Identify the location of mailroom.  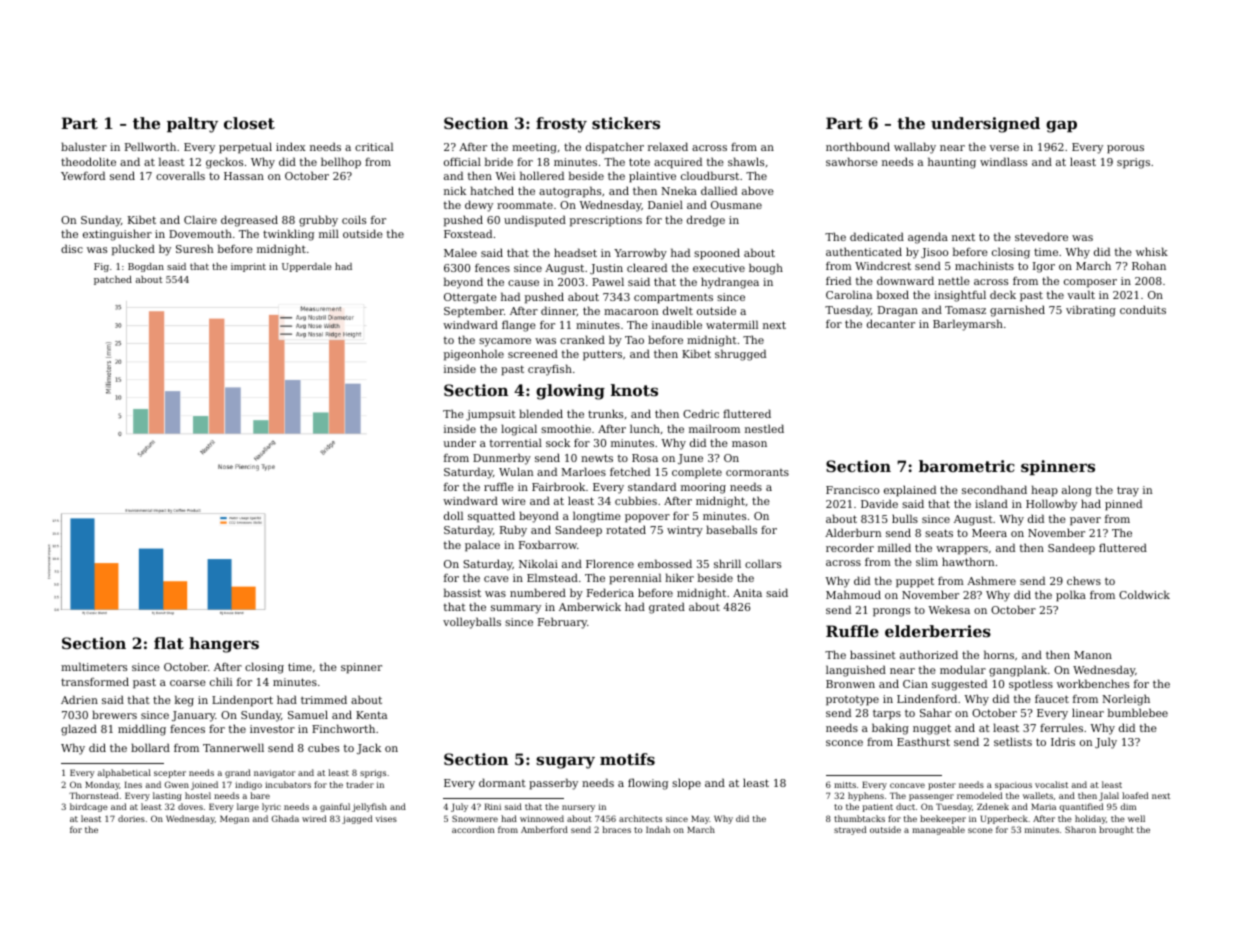
(714, 428).
